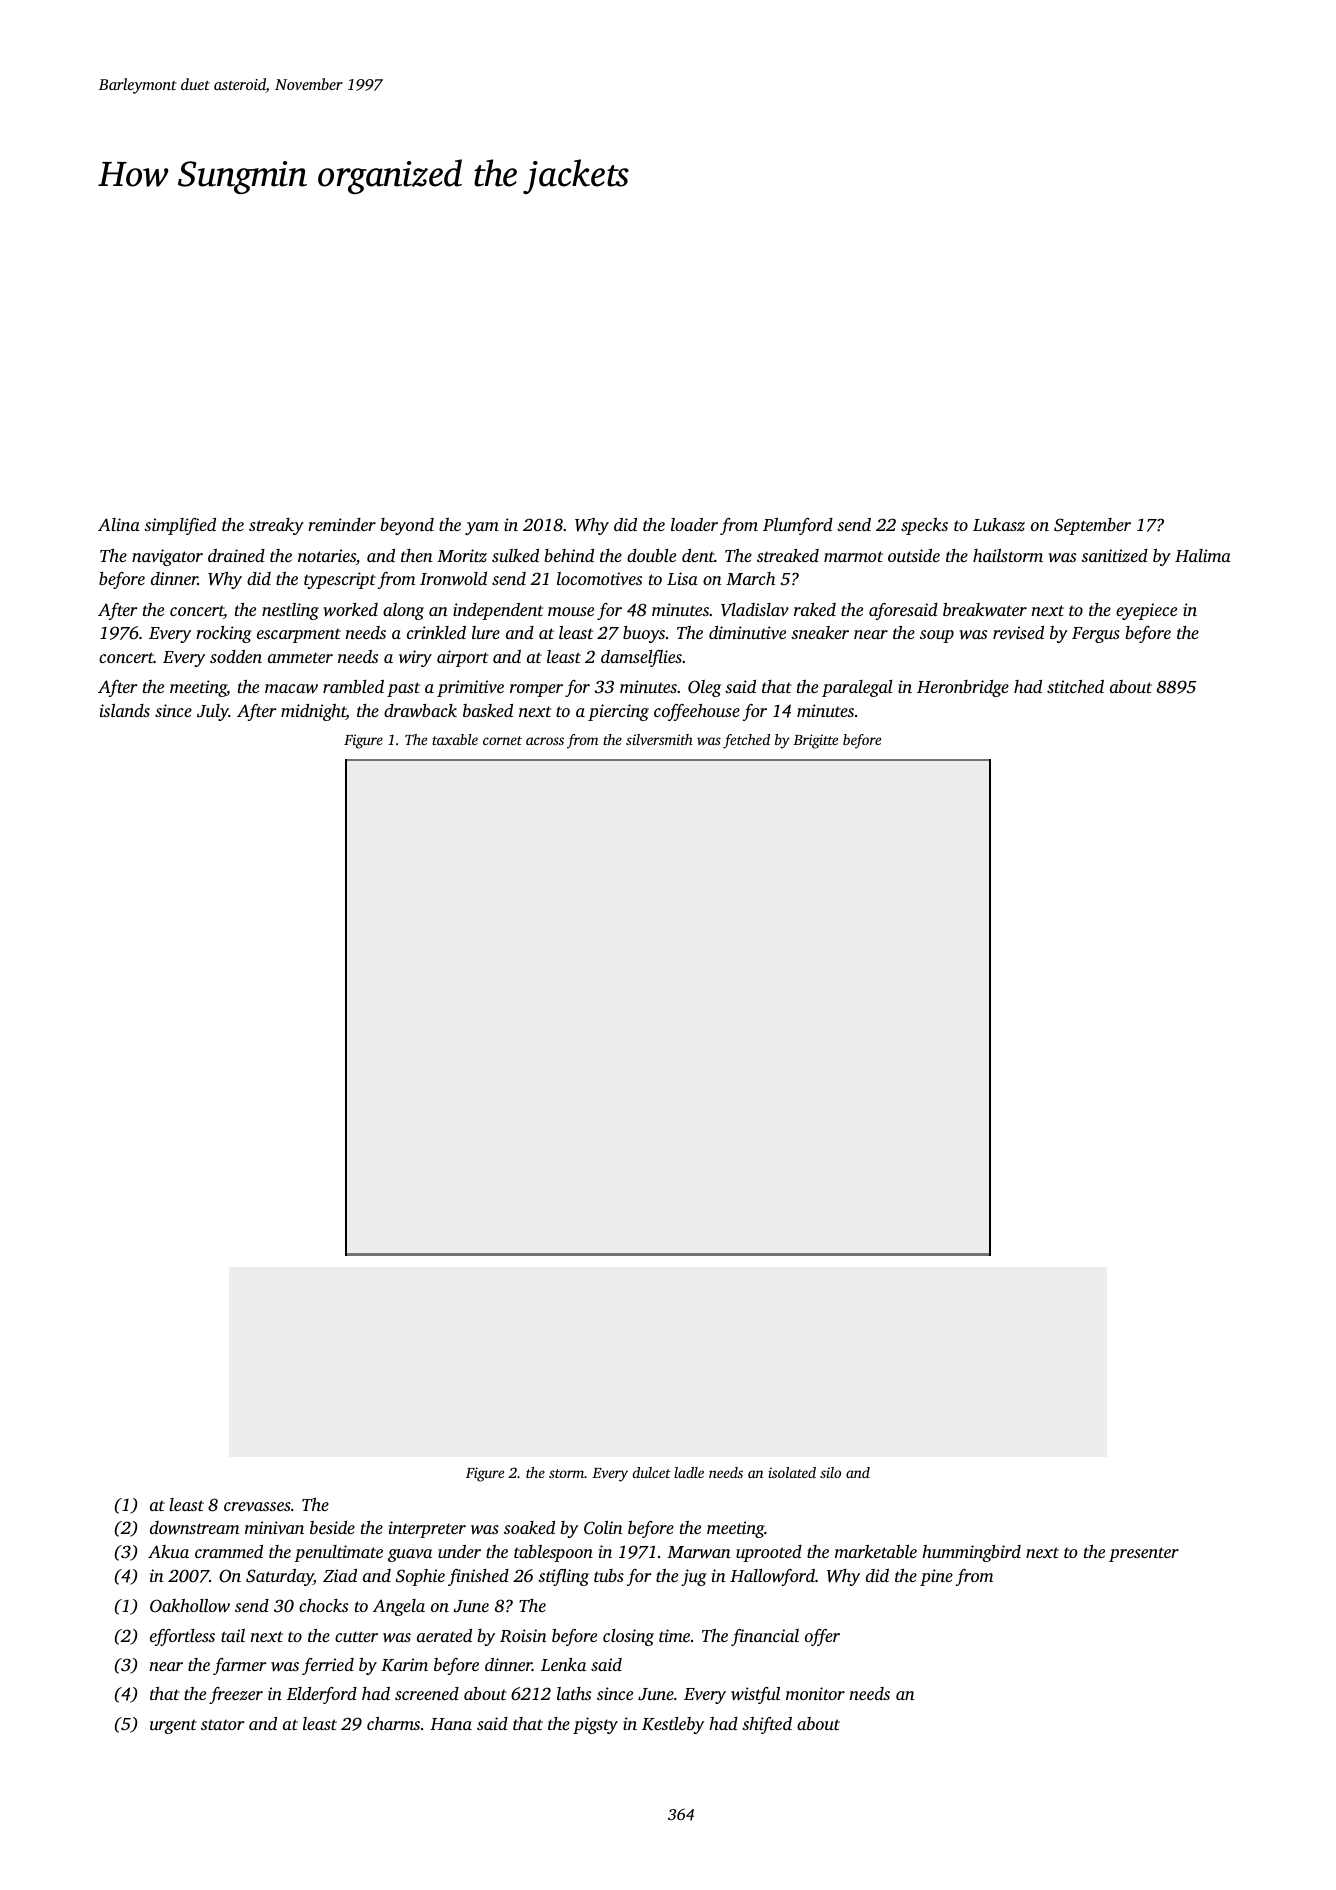  Describe the element at coordinates (257, 1506) in the document. I see `crevasses` at that location.
